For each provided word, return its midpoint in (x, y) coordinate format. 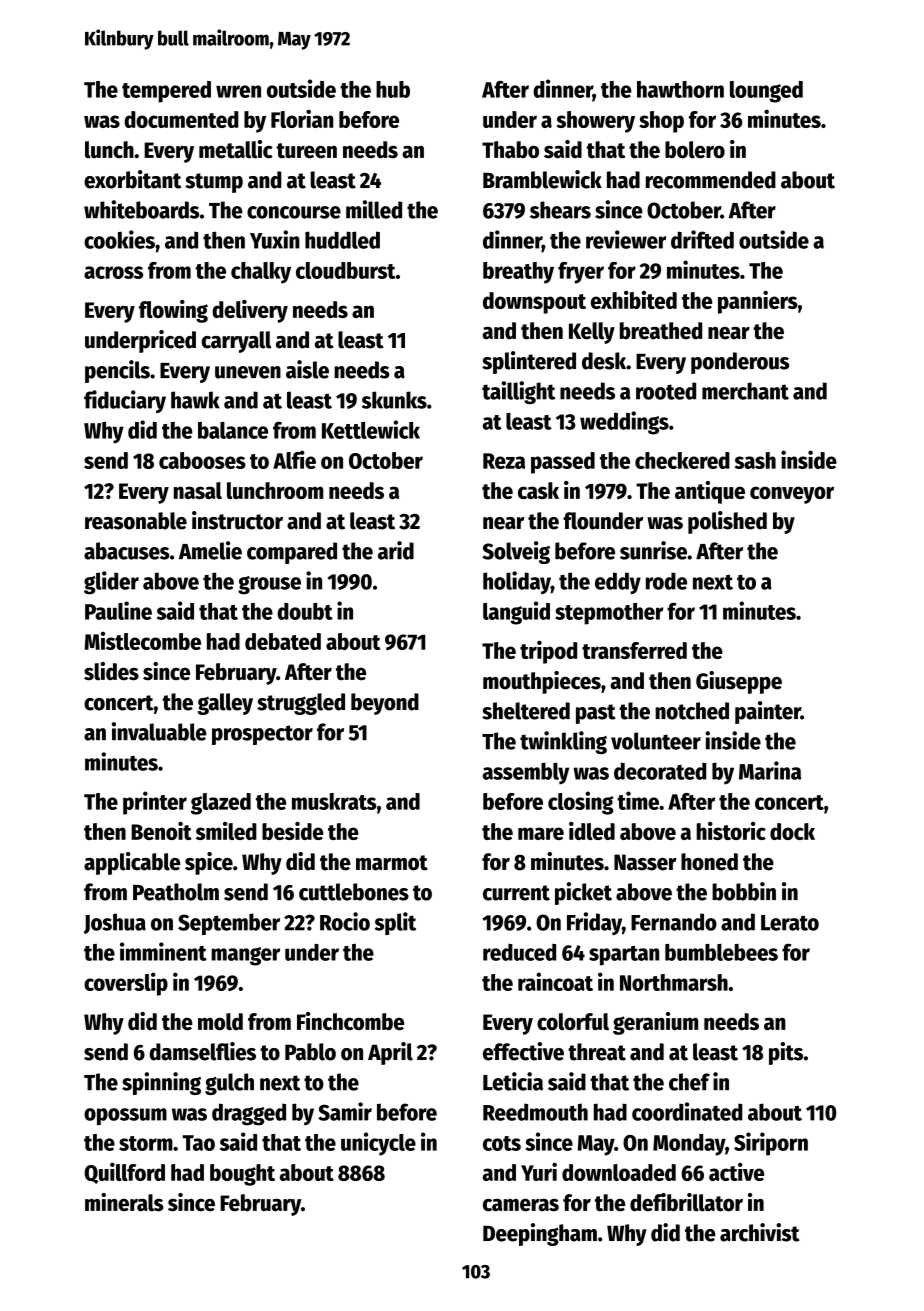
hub (393, 89)
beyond (385, 704)
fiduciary (125, 401)
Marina (770, 770)
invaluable (159, 731)
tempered (166, 92)
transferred (634, 650)
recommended (711, 180)
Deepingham (540, 1234)
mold (220, 1022)
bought (242, 1175)
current (516, 893)
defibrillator (686, 1202)
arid (396, 550)
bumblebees (721, 952)
